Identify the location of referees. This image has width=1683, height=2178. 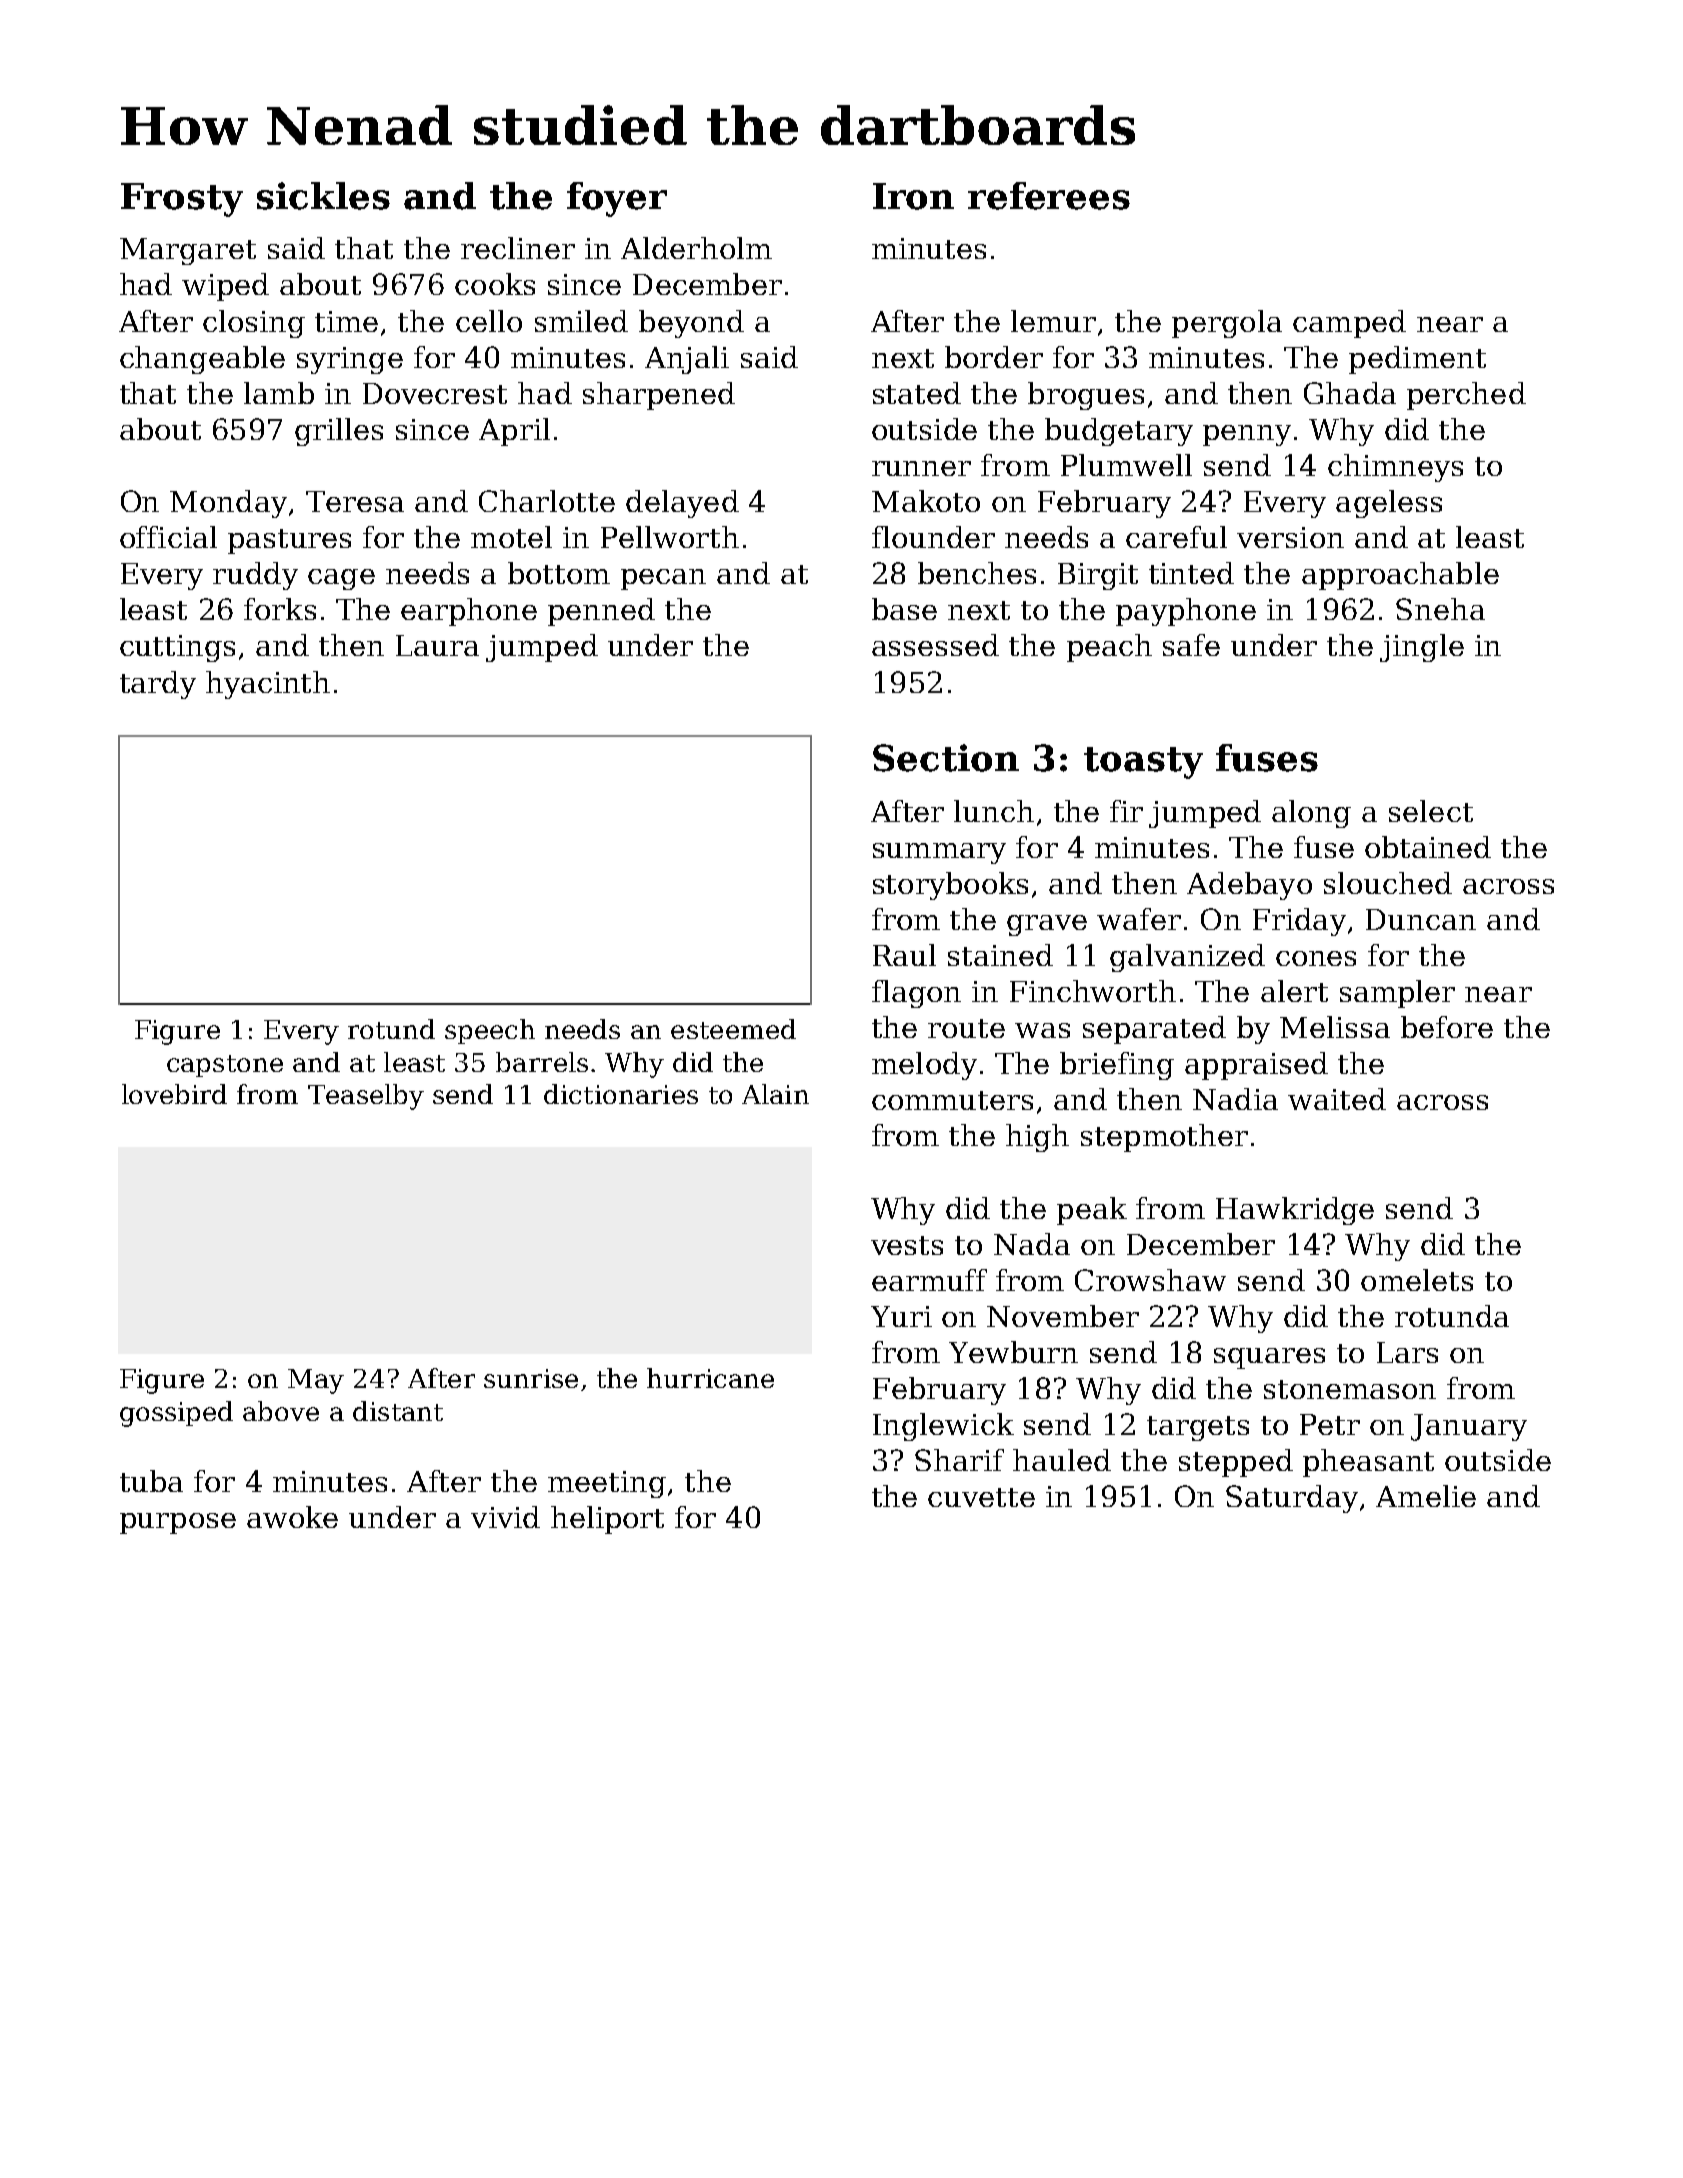
(1049, 196).
